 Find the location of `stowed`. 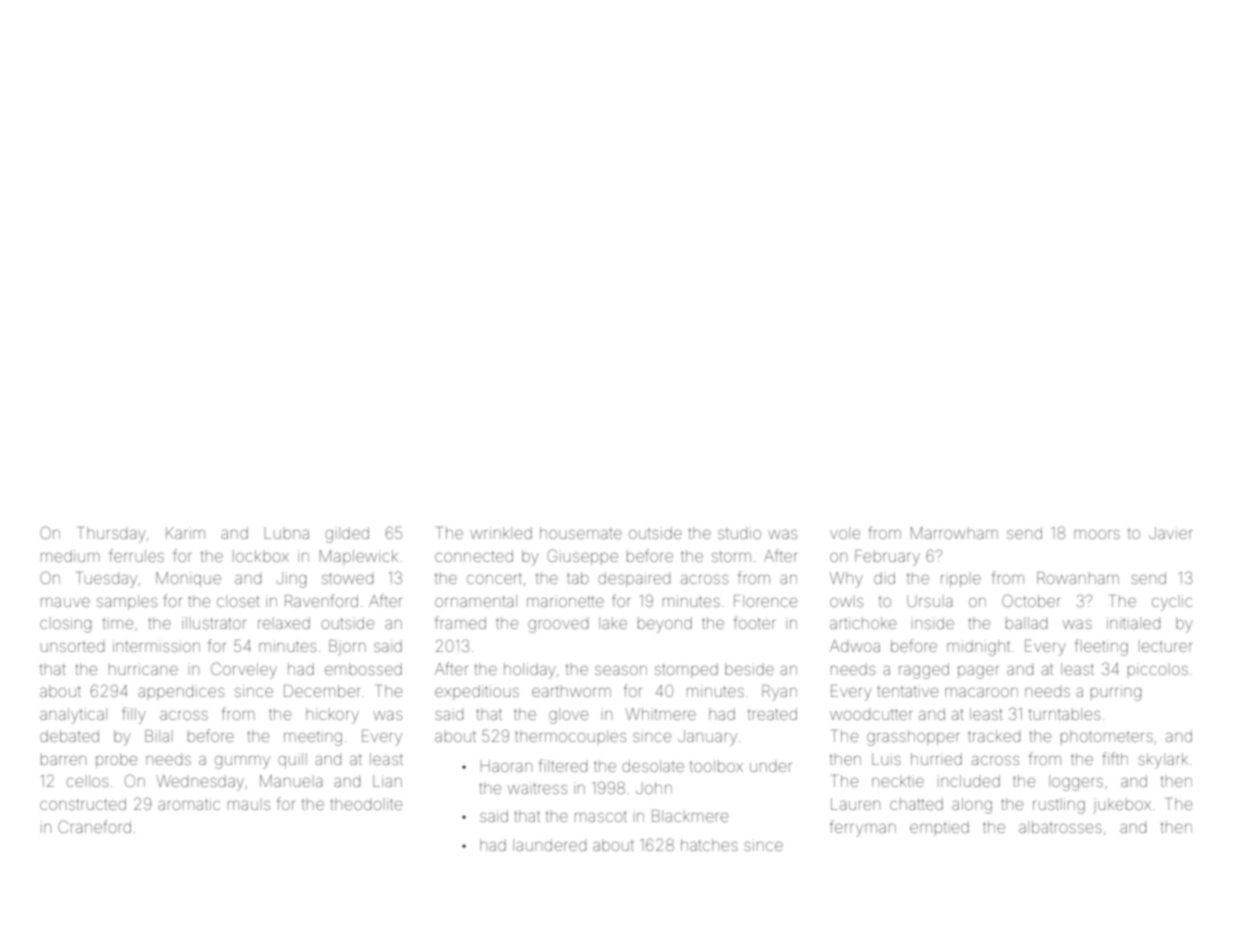

stowed is located at coordinates (347, 578).
